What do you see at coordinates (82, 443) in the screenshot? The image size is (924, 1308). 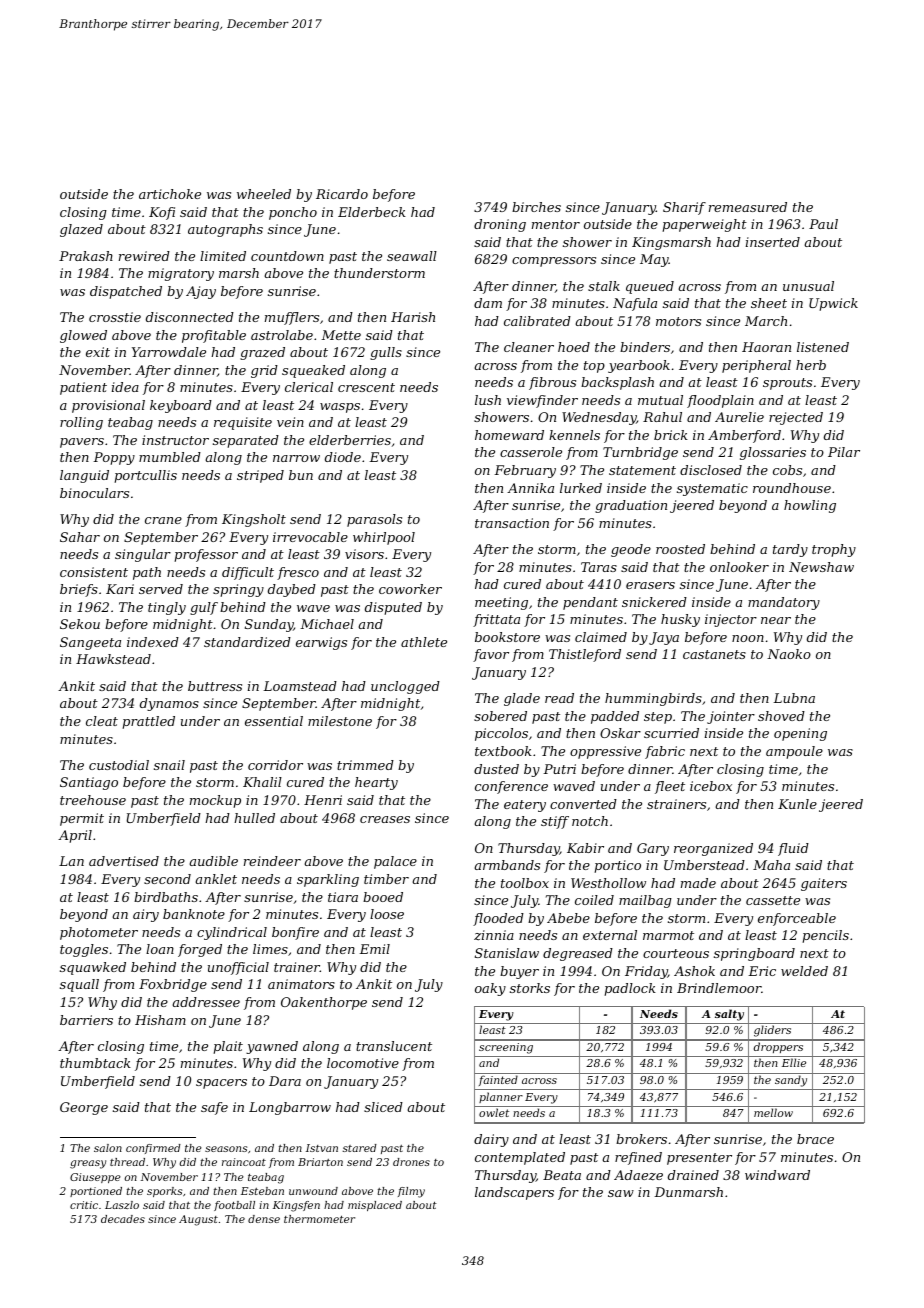 I see `pavers` at bounding box center [82, 443].
